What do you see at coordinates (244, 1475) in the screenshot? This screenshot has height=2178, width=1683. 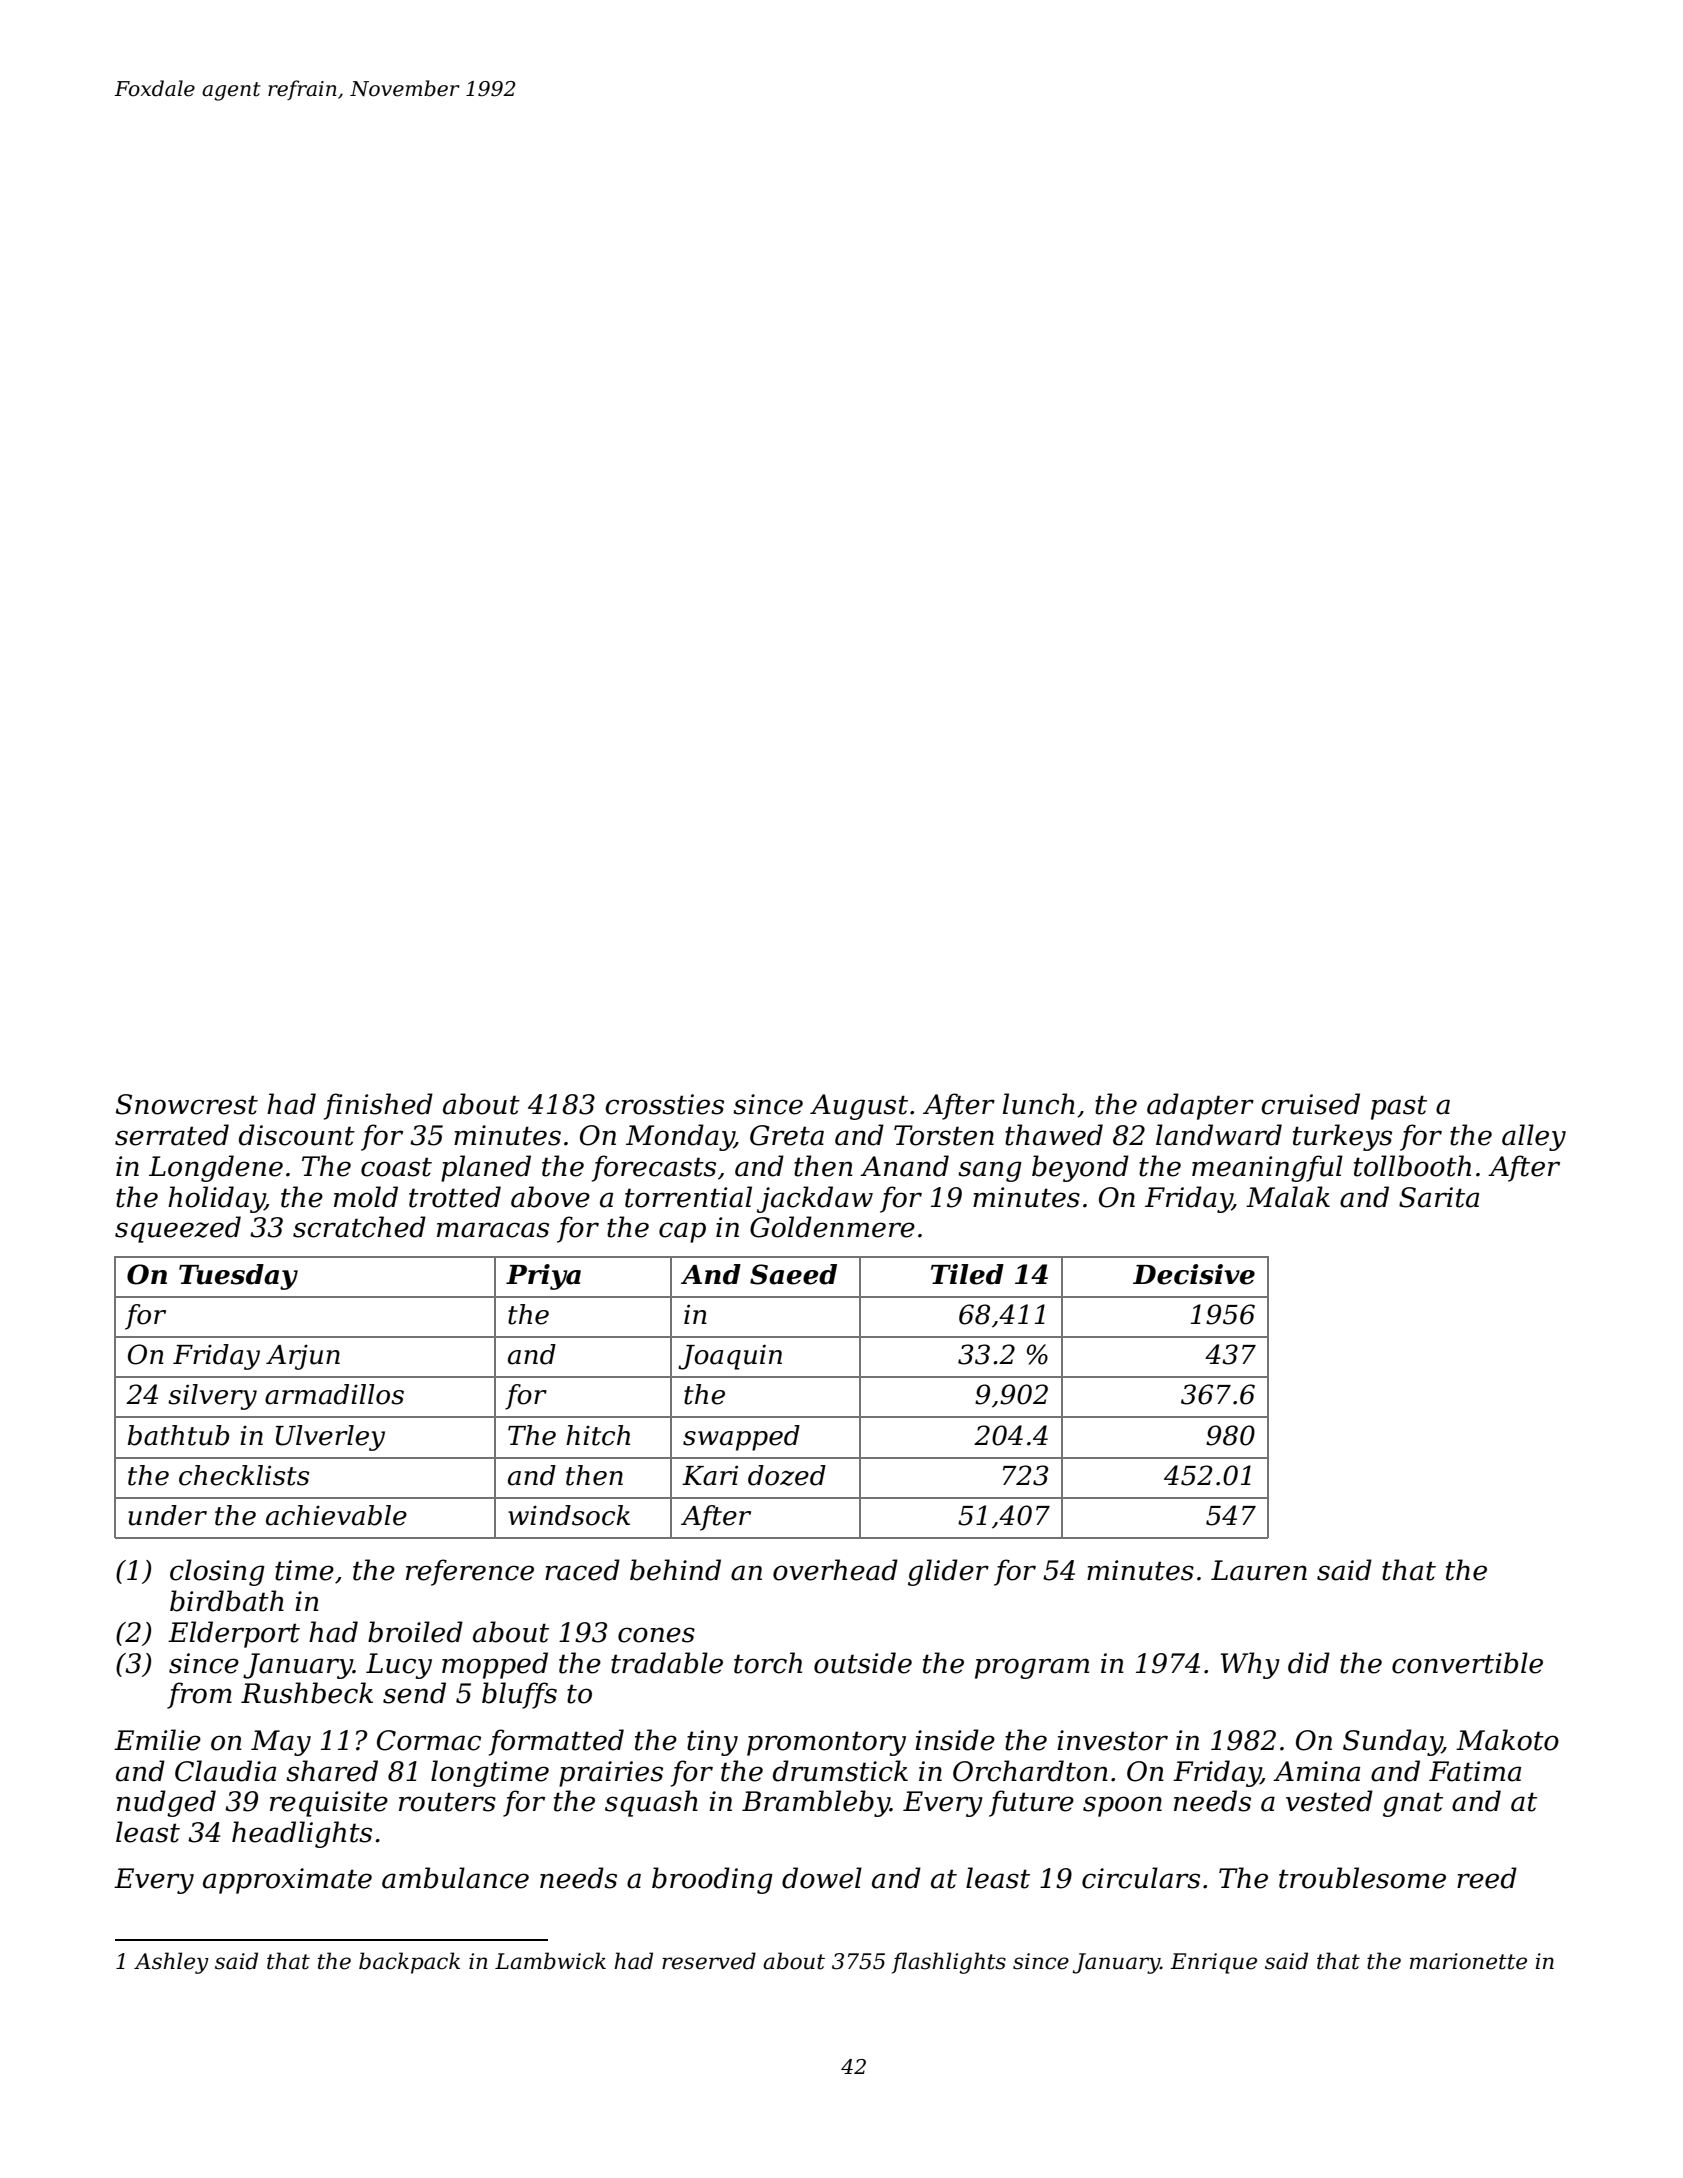 I see `checklists` at bounding box center [244, 1475].
